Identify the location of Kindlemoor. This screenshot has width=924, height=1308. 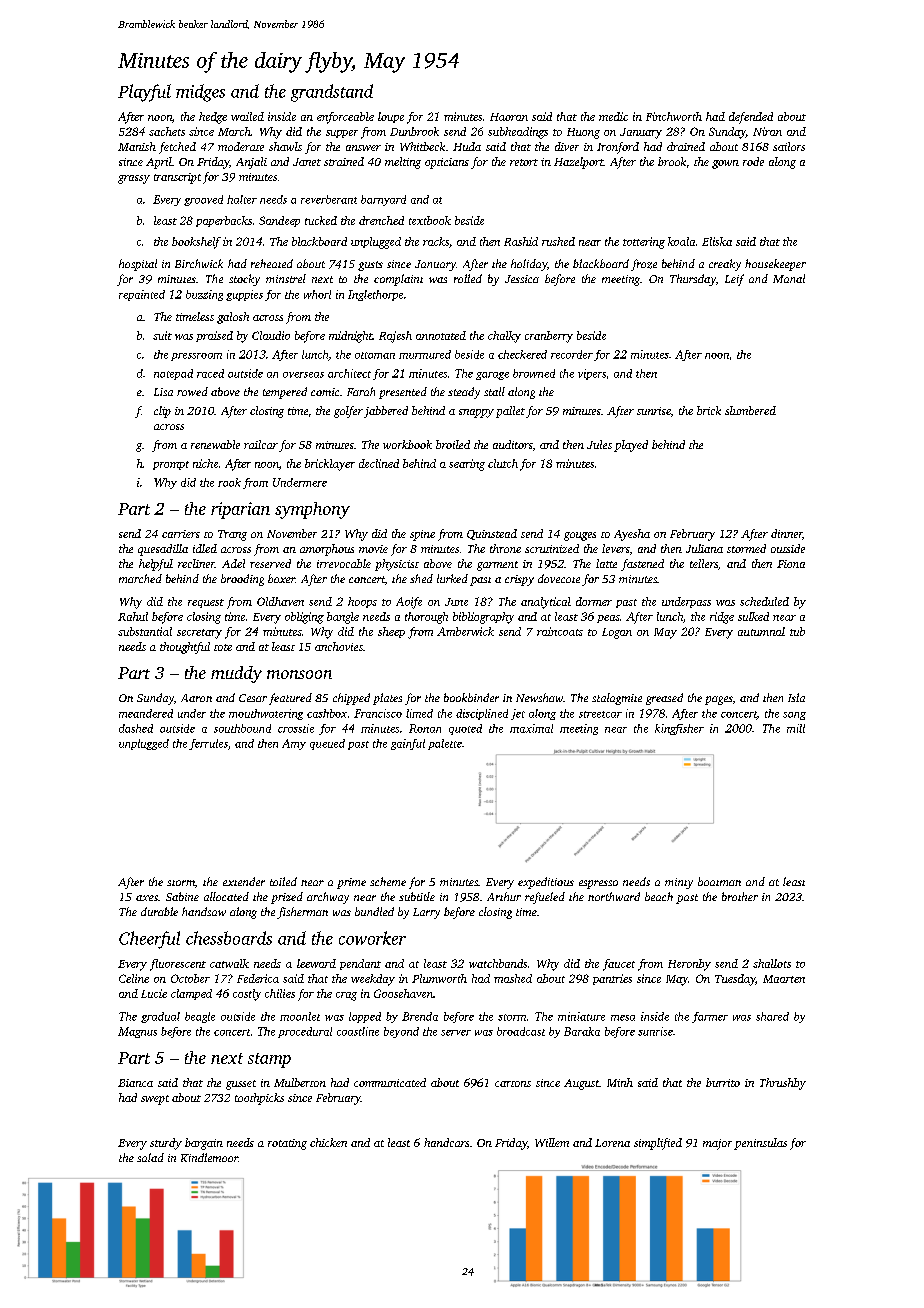
(209, 1157).
